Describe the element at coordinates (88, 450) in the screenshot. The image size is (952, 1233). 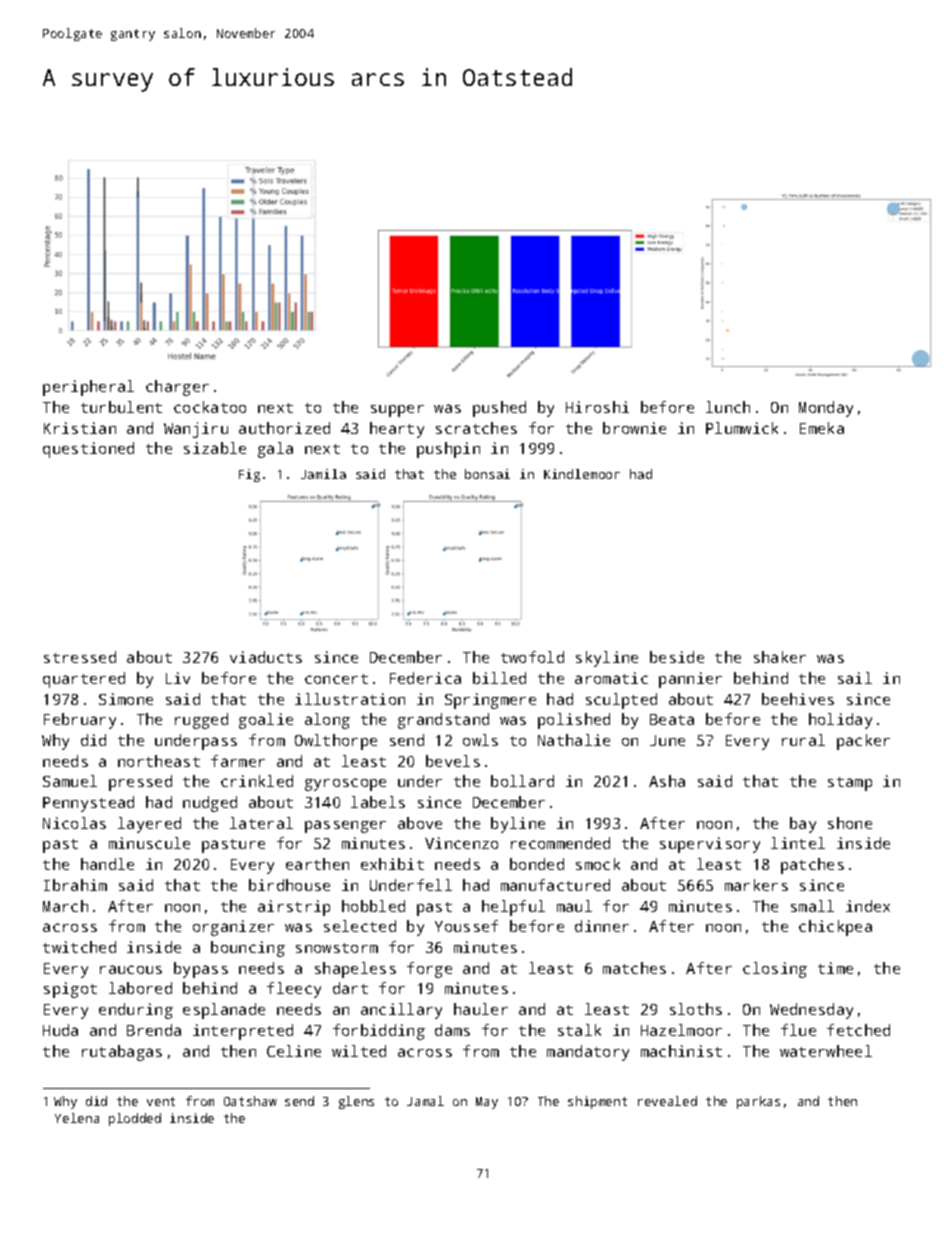
I see `questioned` at that location.
